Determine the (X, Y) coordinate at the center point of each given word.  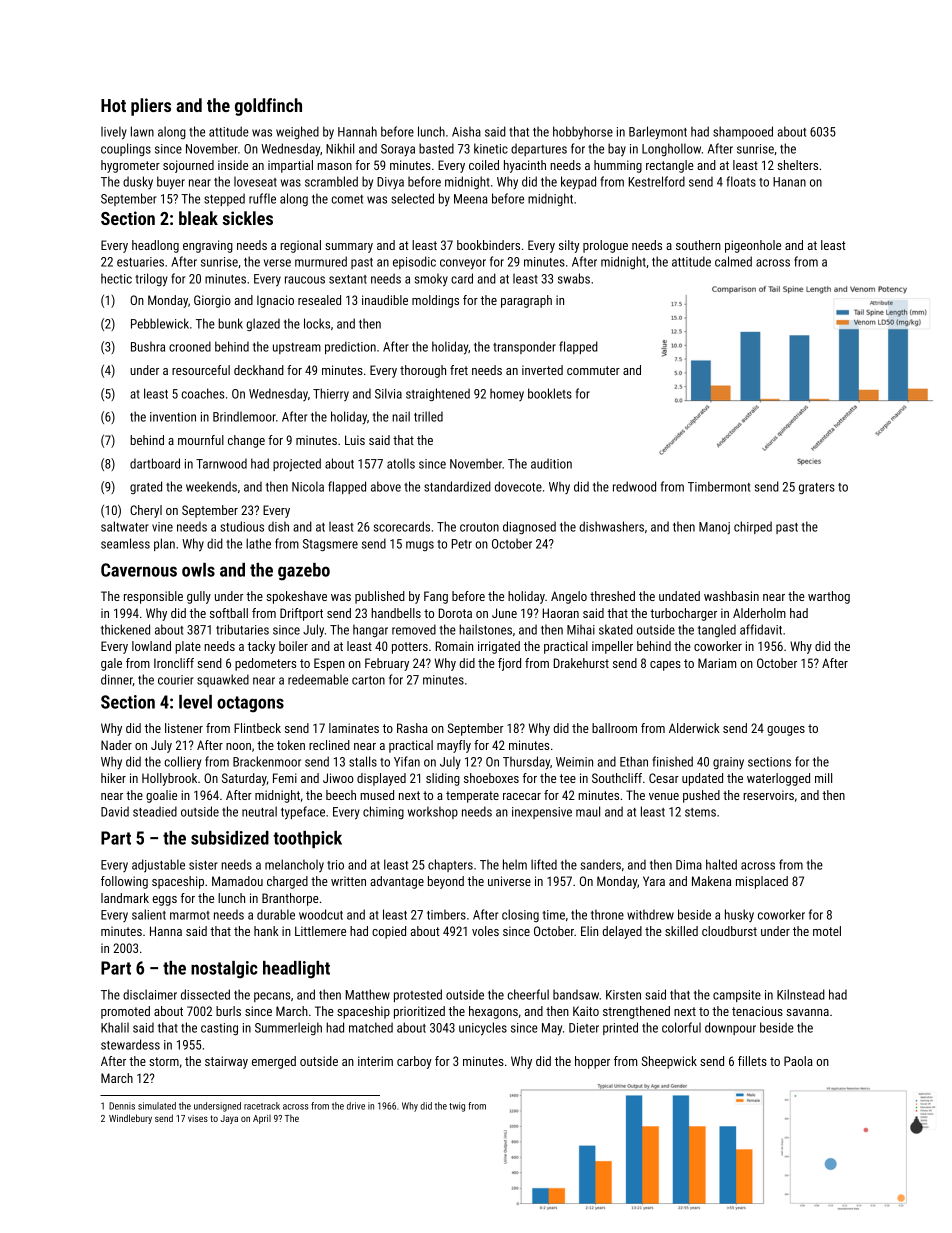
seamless (125, 543)
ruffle (262, 198)
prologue (605, 246)
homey (507, 394)
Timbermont (719, 486)
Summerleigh (288, 1028)
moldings (435, 301)
